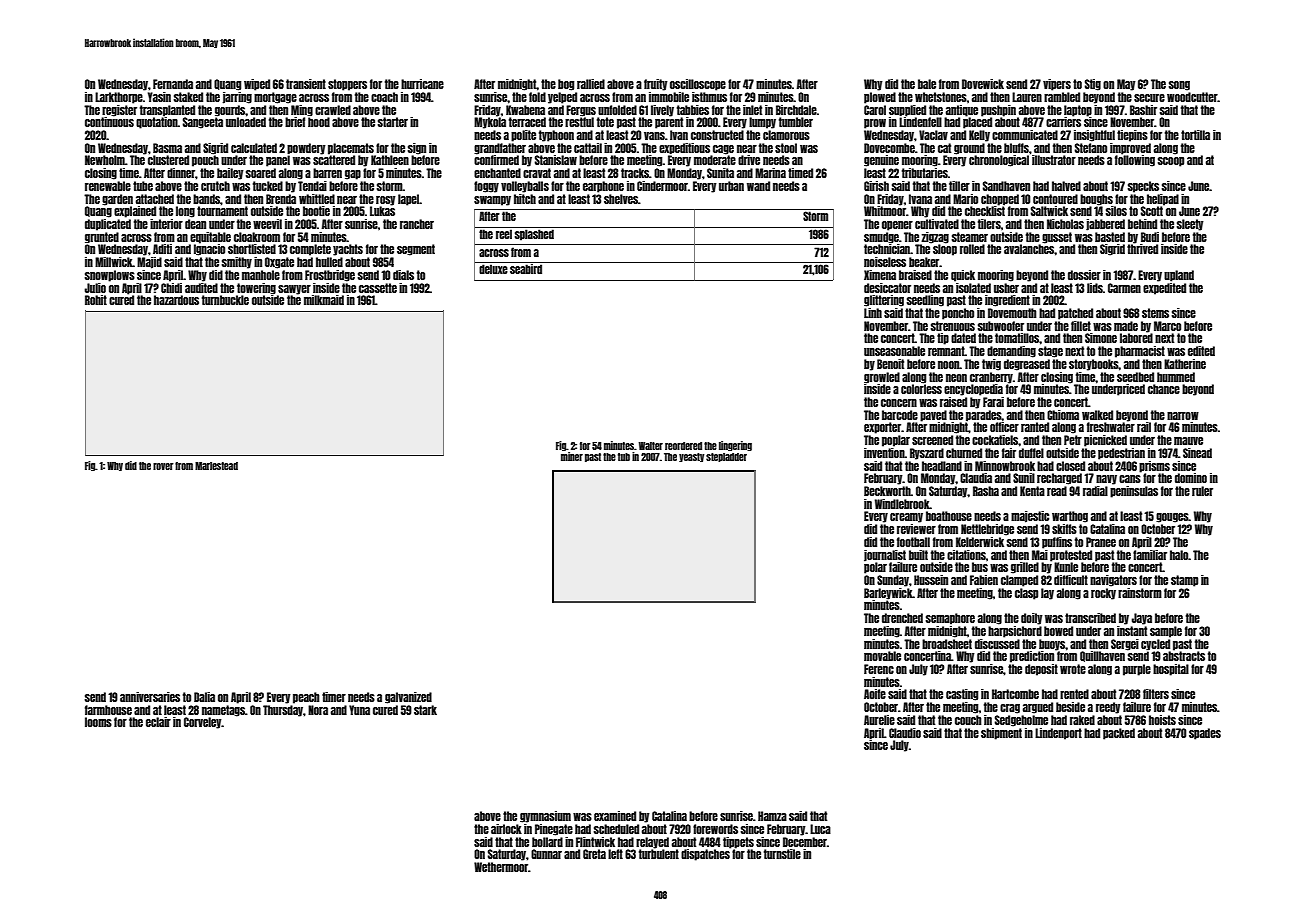 Image resolution: width=1308 pixels, height=924 pixels. I want to click on Frostbridge, so click(330, 276).
